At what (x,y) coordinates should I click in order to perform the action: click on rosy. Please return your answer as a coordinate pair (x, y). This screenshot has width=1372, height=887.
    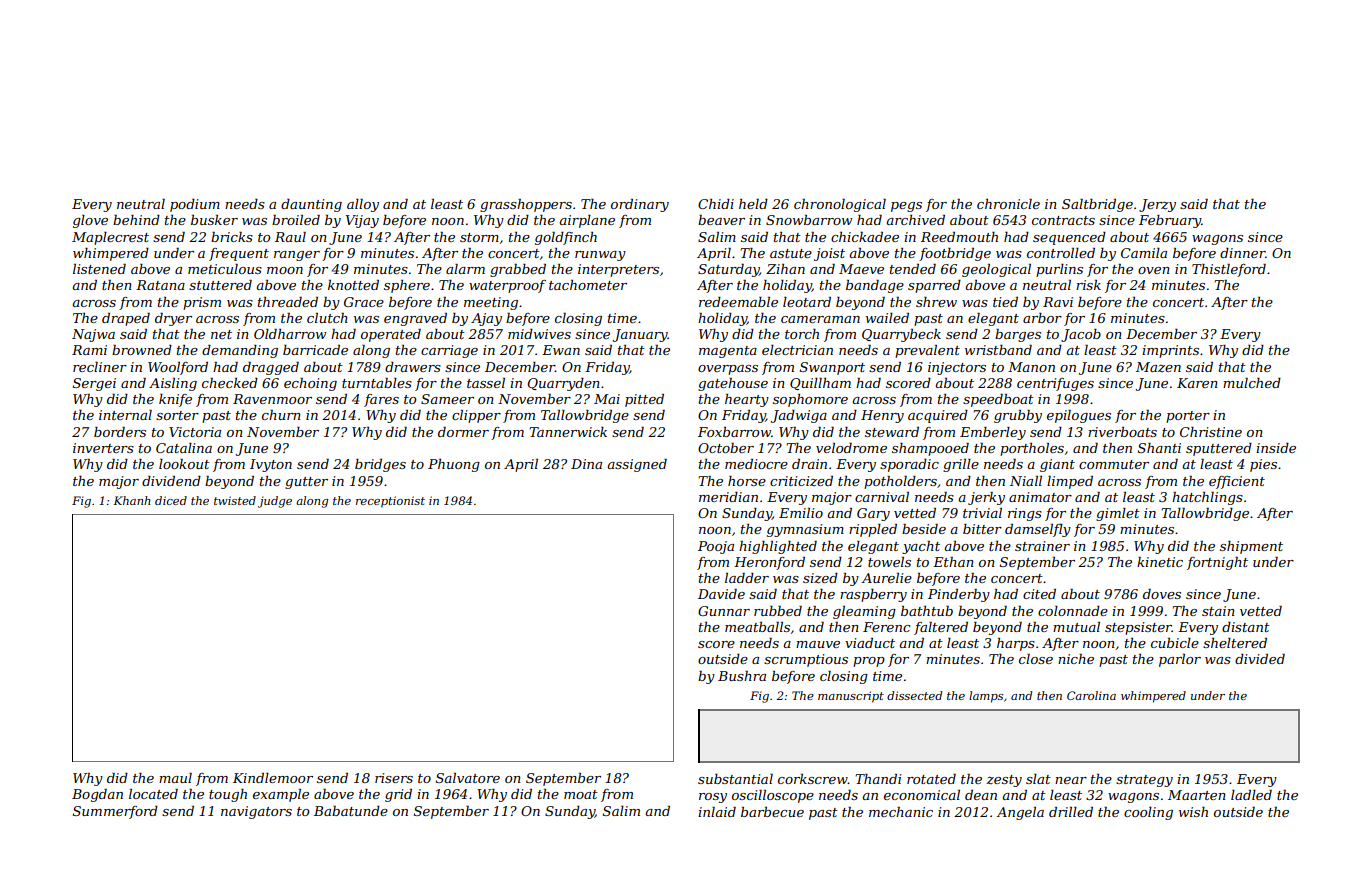
    Looking at the image, I should click on (713, 798).
